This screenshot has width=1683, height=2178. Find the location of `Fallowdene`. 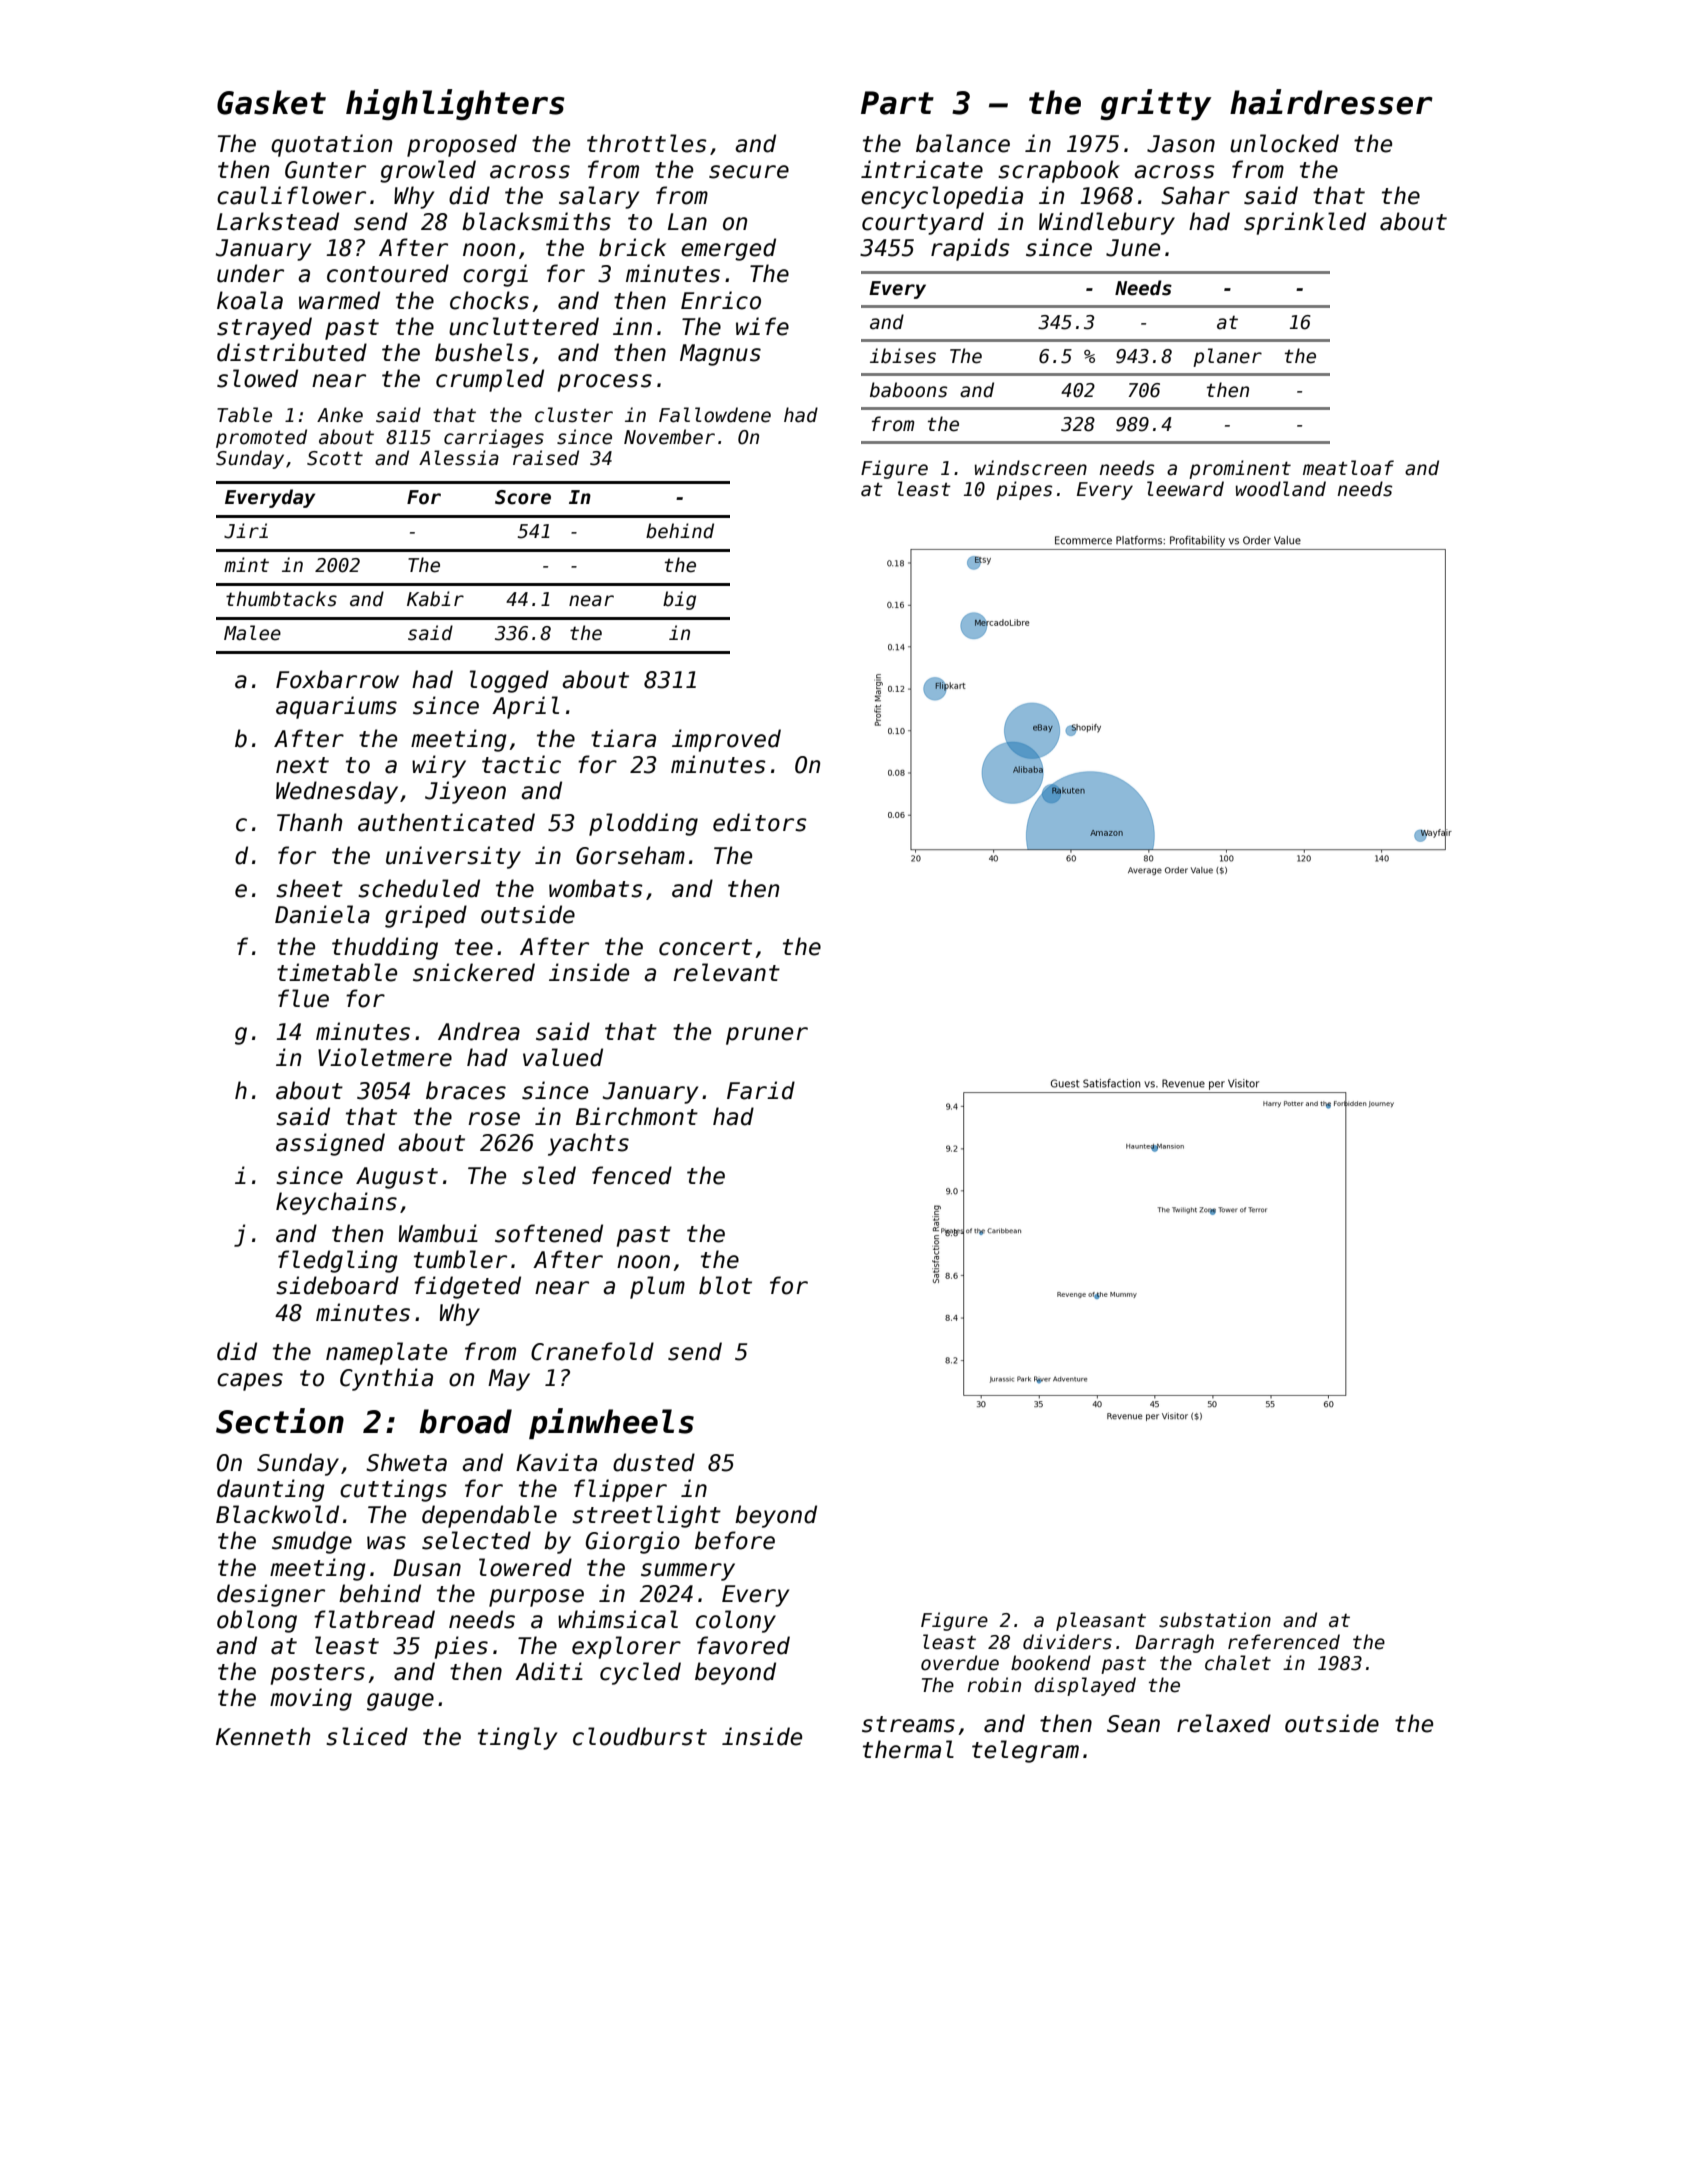

Fallowdene is located at coordinates (715, 415).
